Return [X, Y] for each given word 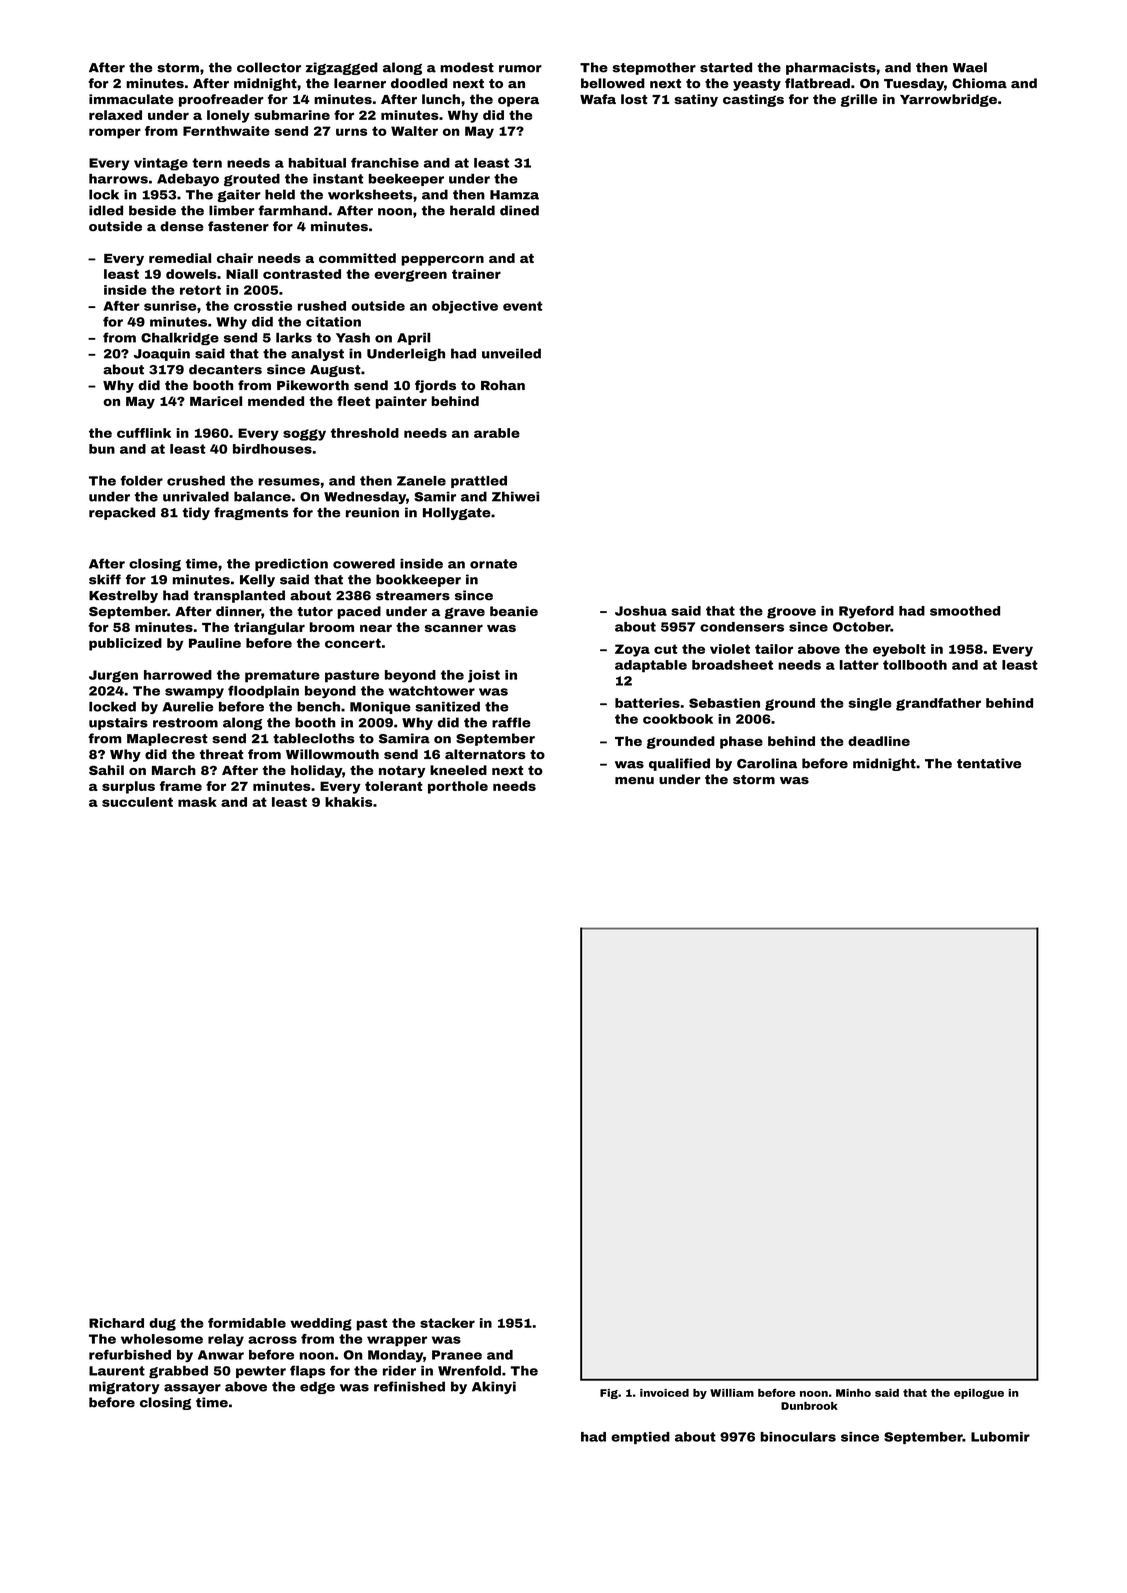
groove [791, 613]
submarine [292, 115]
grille [859, 100]
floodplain [263, 692]
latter [859, 665]
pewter [261, 1372]
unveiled [511, 353]
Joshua [641, 611]
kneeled [458, 770]
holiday [316, 771]
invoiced [664, 1393]
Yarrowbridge [948, 100]
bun [102, 449]
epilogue [979, 1394]
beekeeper [406, 180]
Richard [116, 1323]
